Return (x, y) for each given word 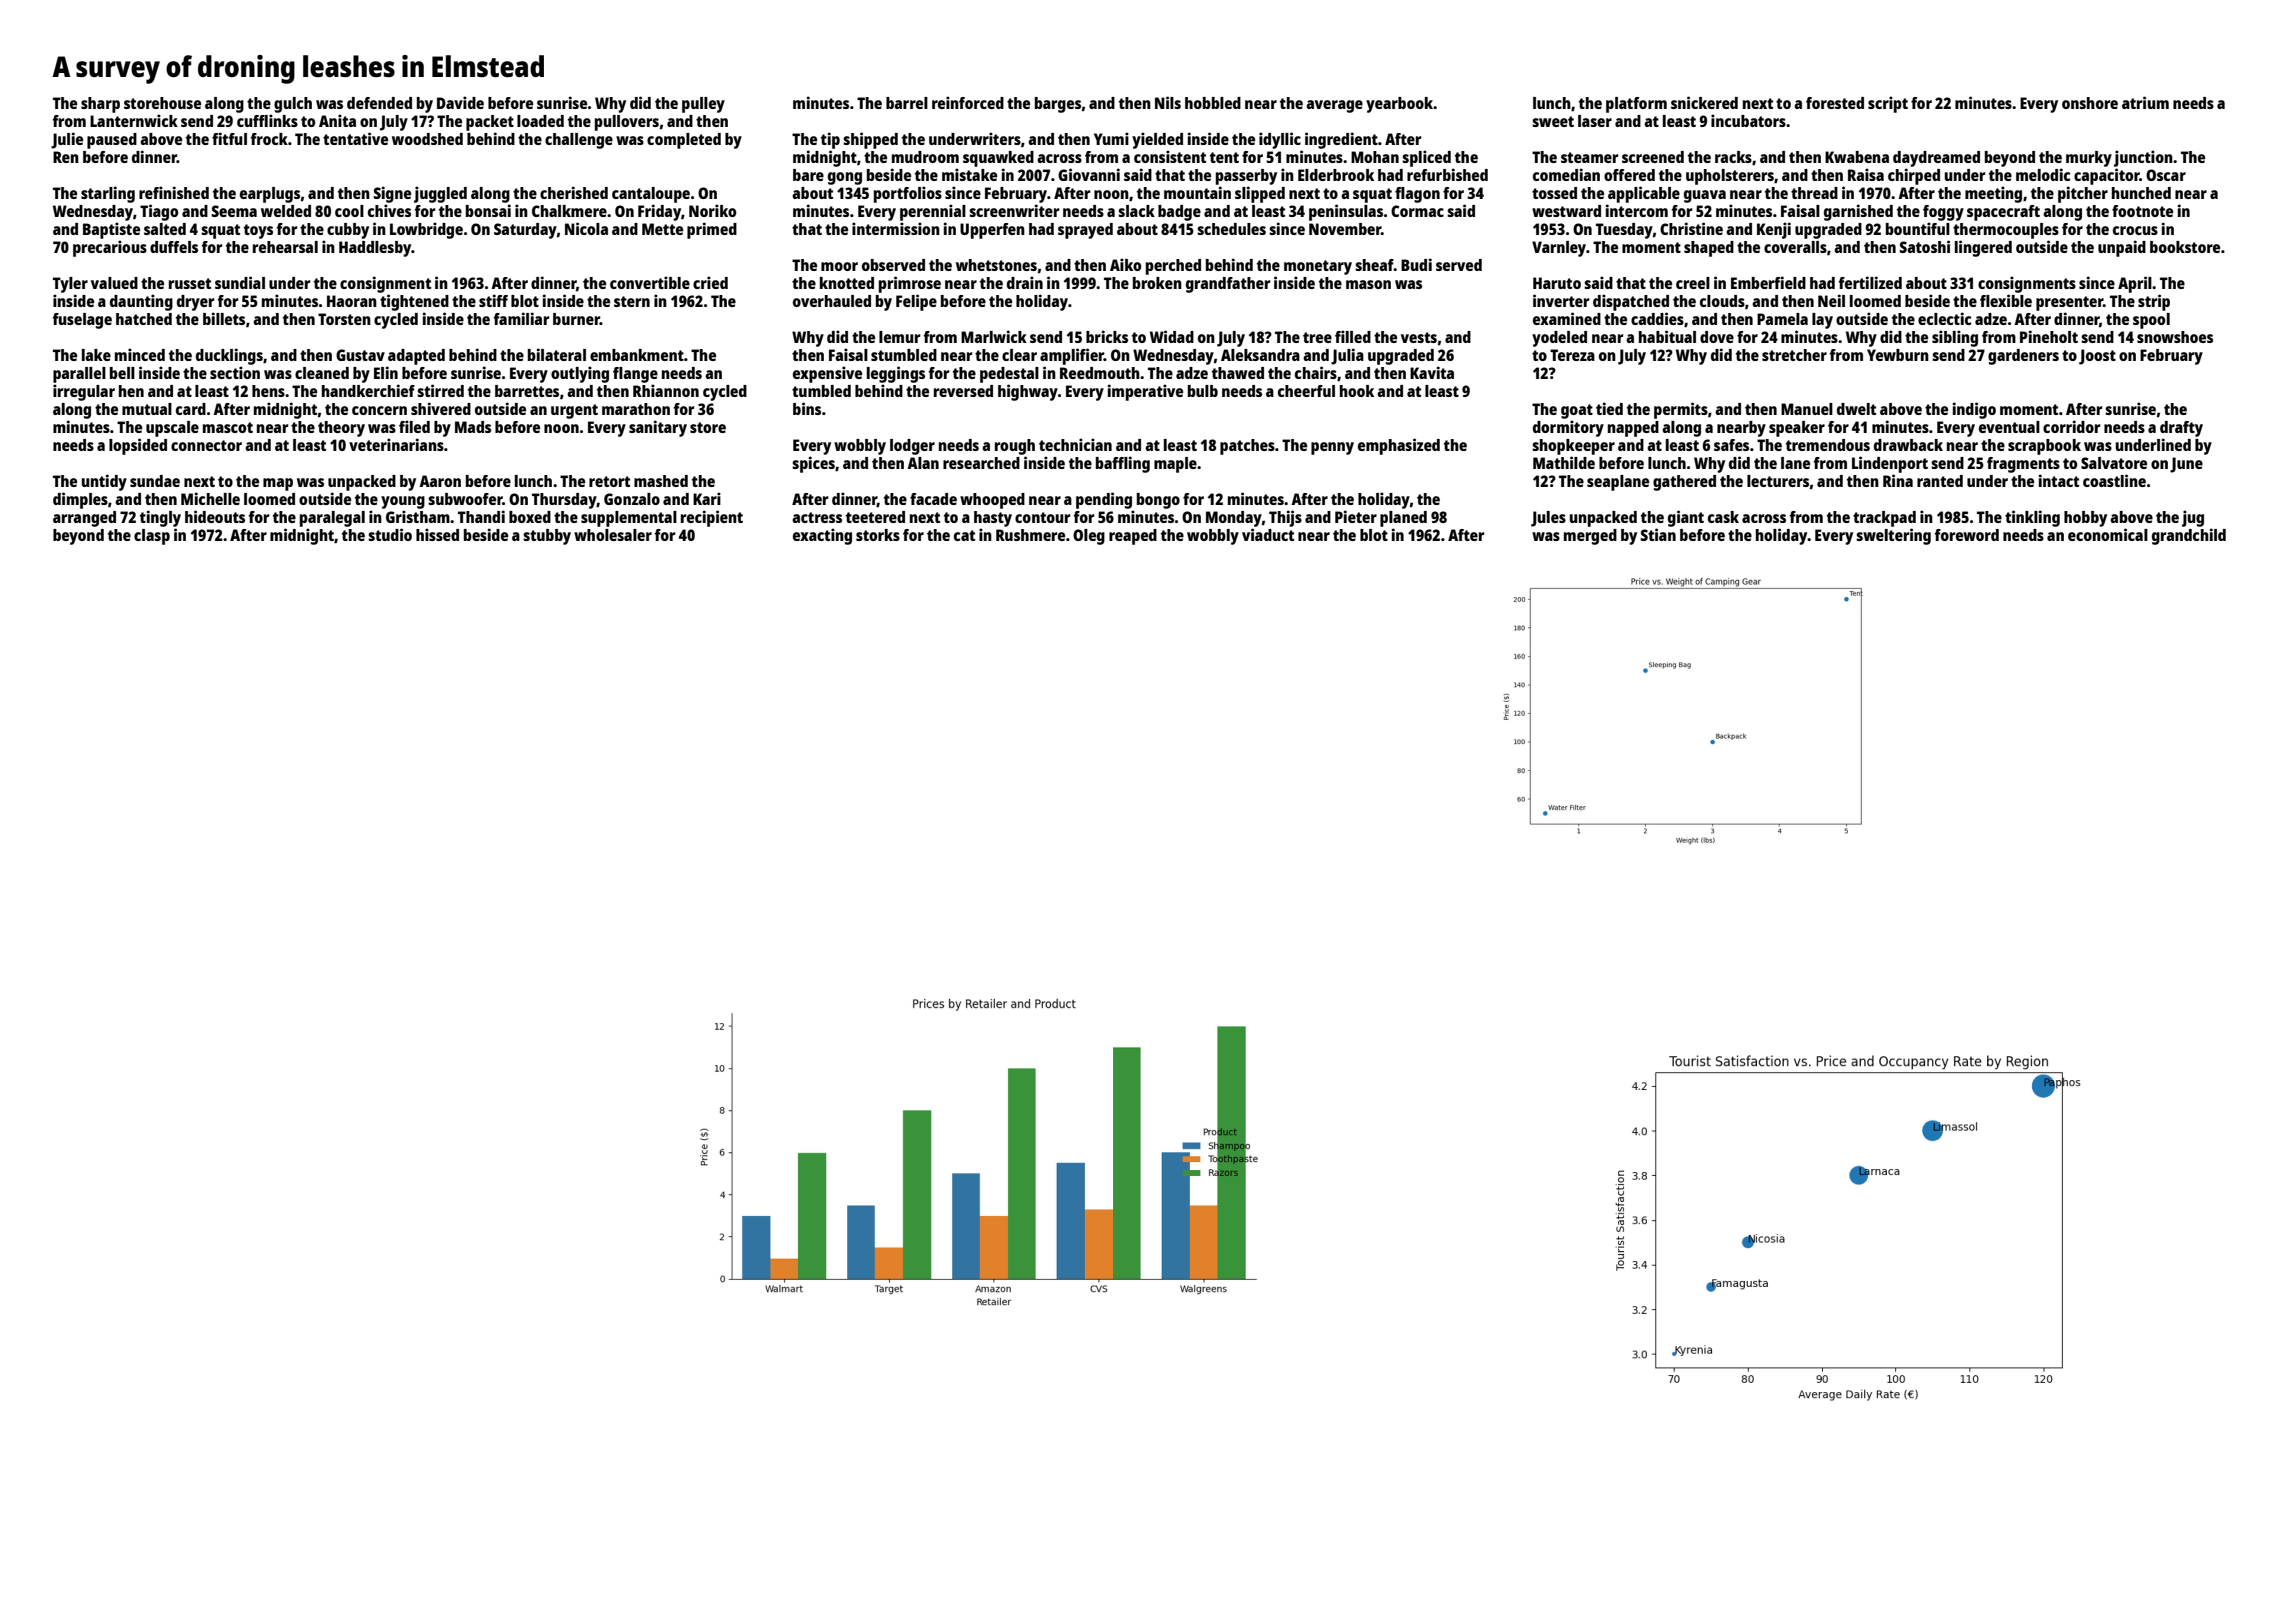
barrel (907, 103)
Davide (460, 102)
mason (1368, 284)
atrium (2145, 102)
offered (1629, 175)
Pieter (1356, 516)
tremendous (1828, 445)
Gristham (418, 516)
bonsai (488, 210)
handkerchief (368, 390)
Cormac (1417, 211)
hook (1357, 391)
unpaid (2122, 248)
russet (190, 283)
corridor (2071, 426)
